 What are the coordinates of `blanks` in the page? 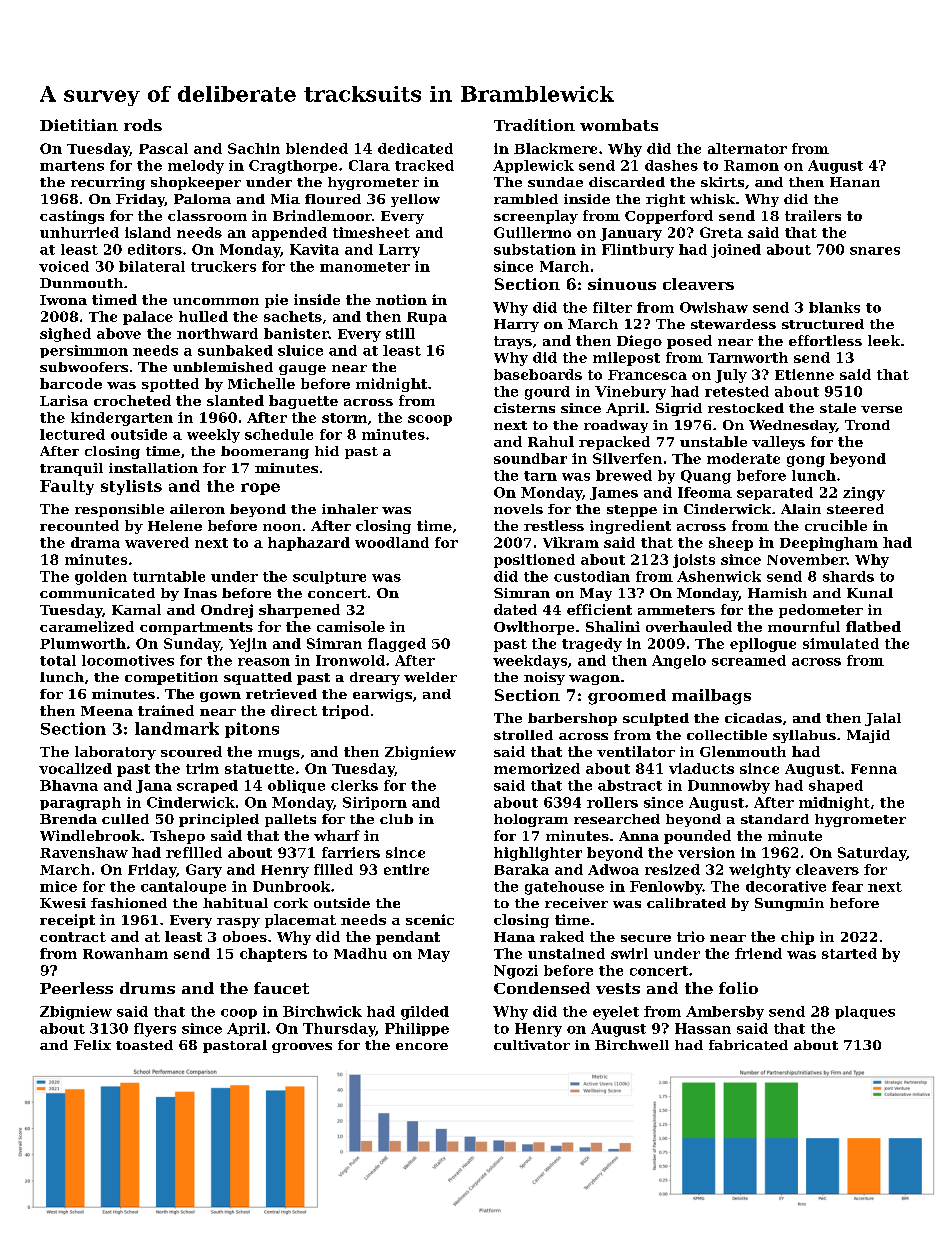 It's located at (834, 307).
